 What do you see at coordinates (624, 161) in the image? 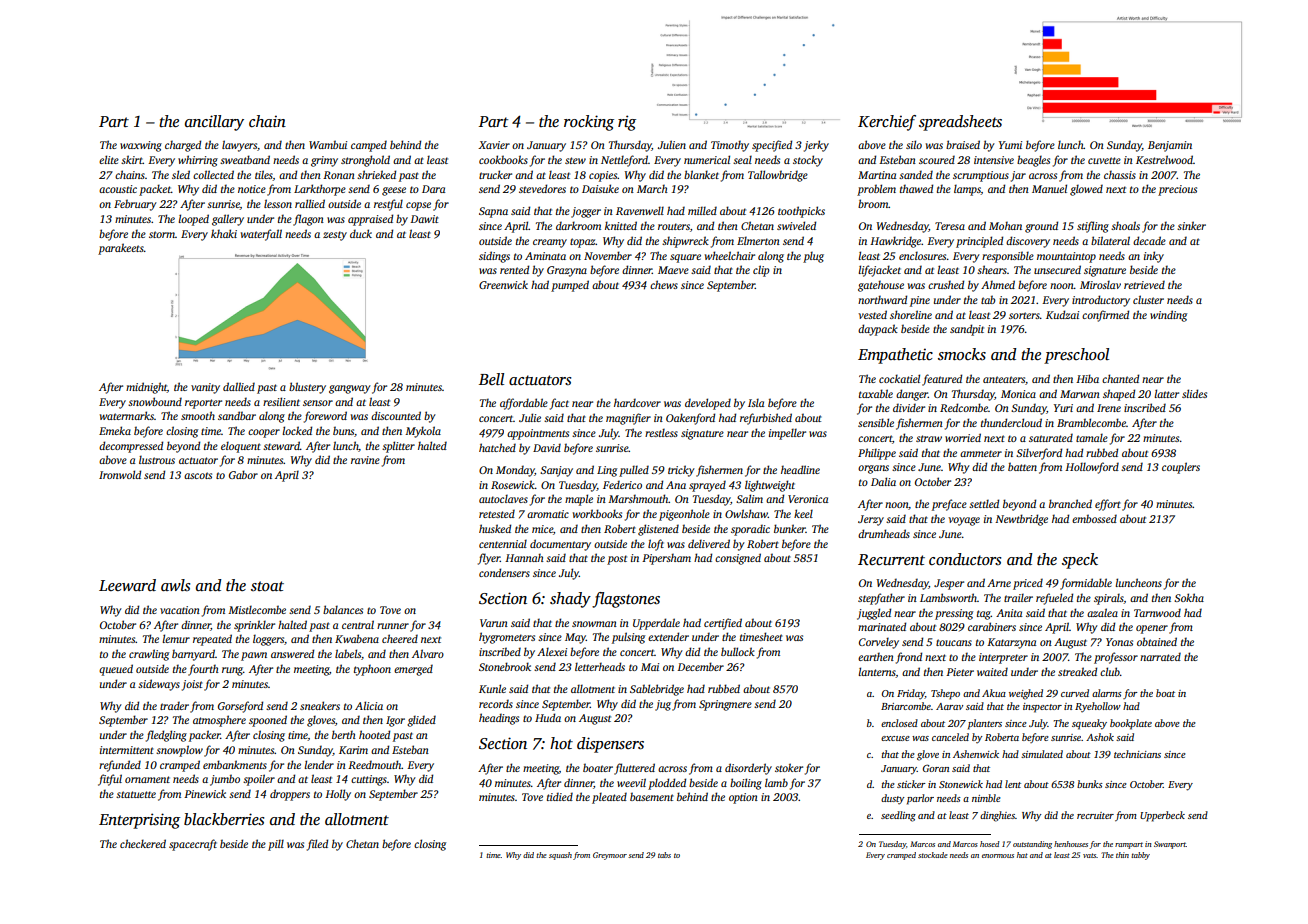
I see `Nettleford` at bounding box center [624, 161].
